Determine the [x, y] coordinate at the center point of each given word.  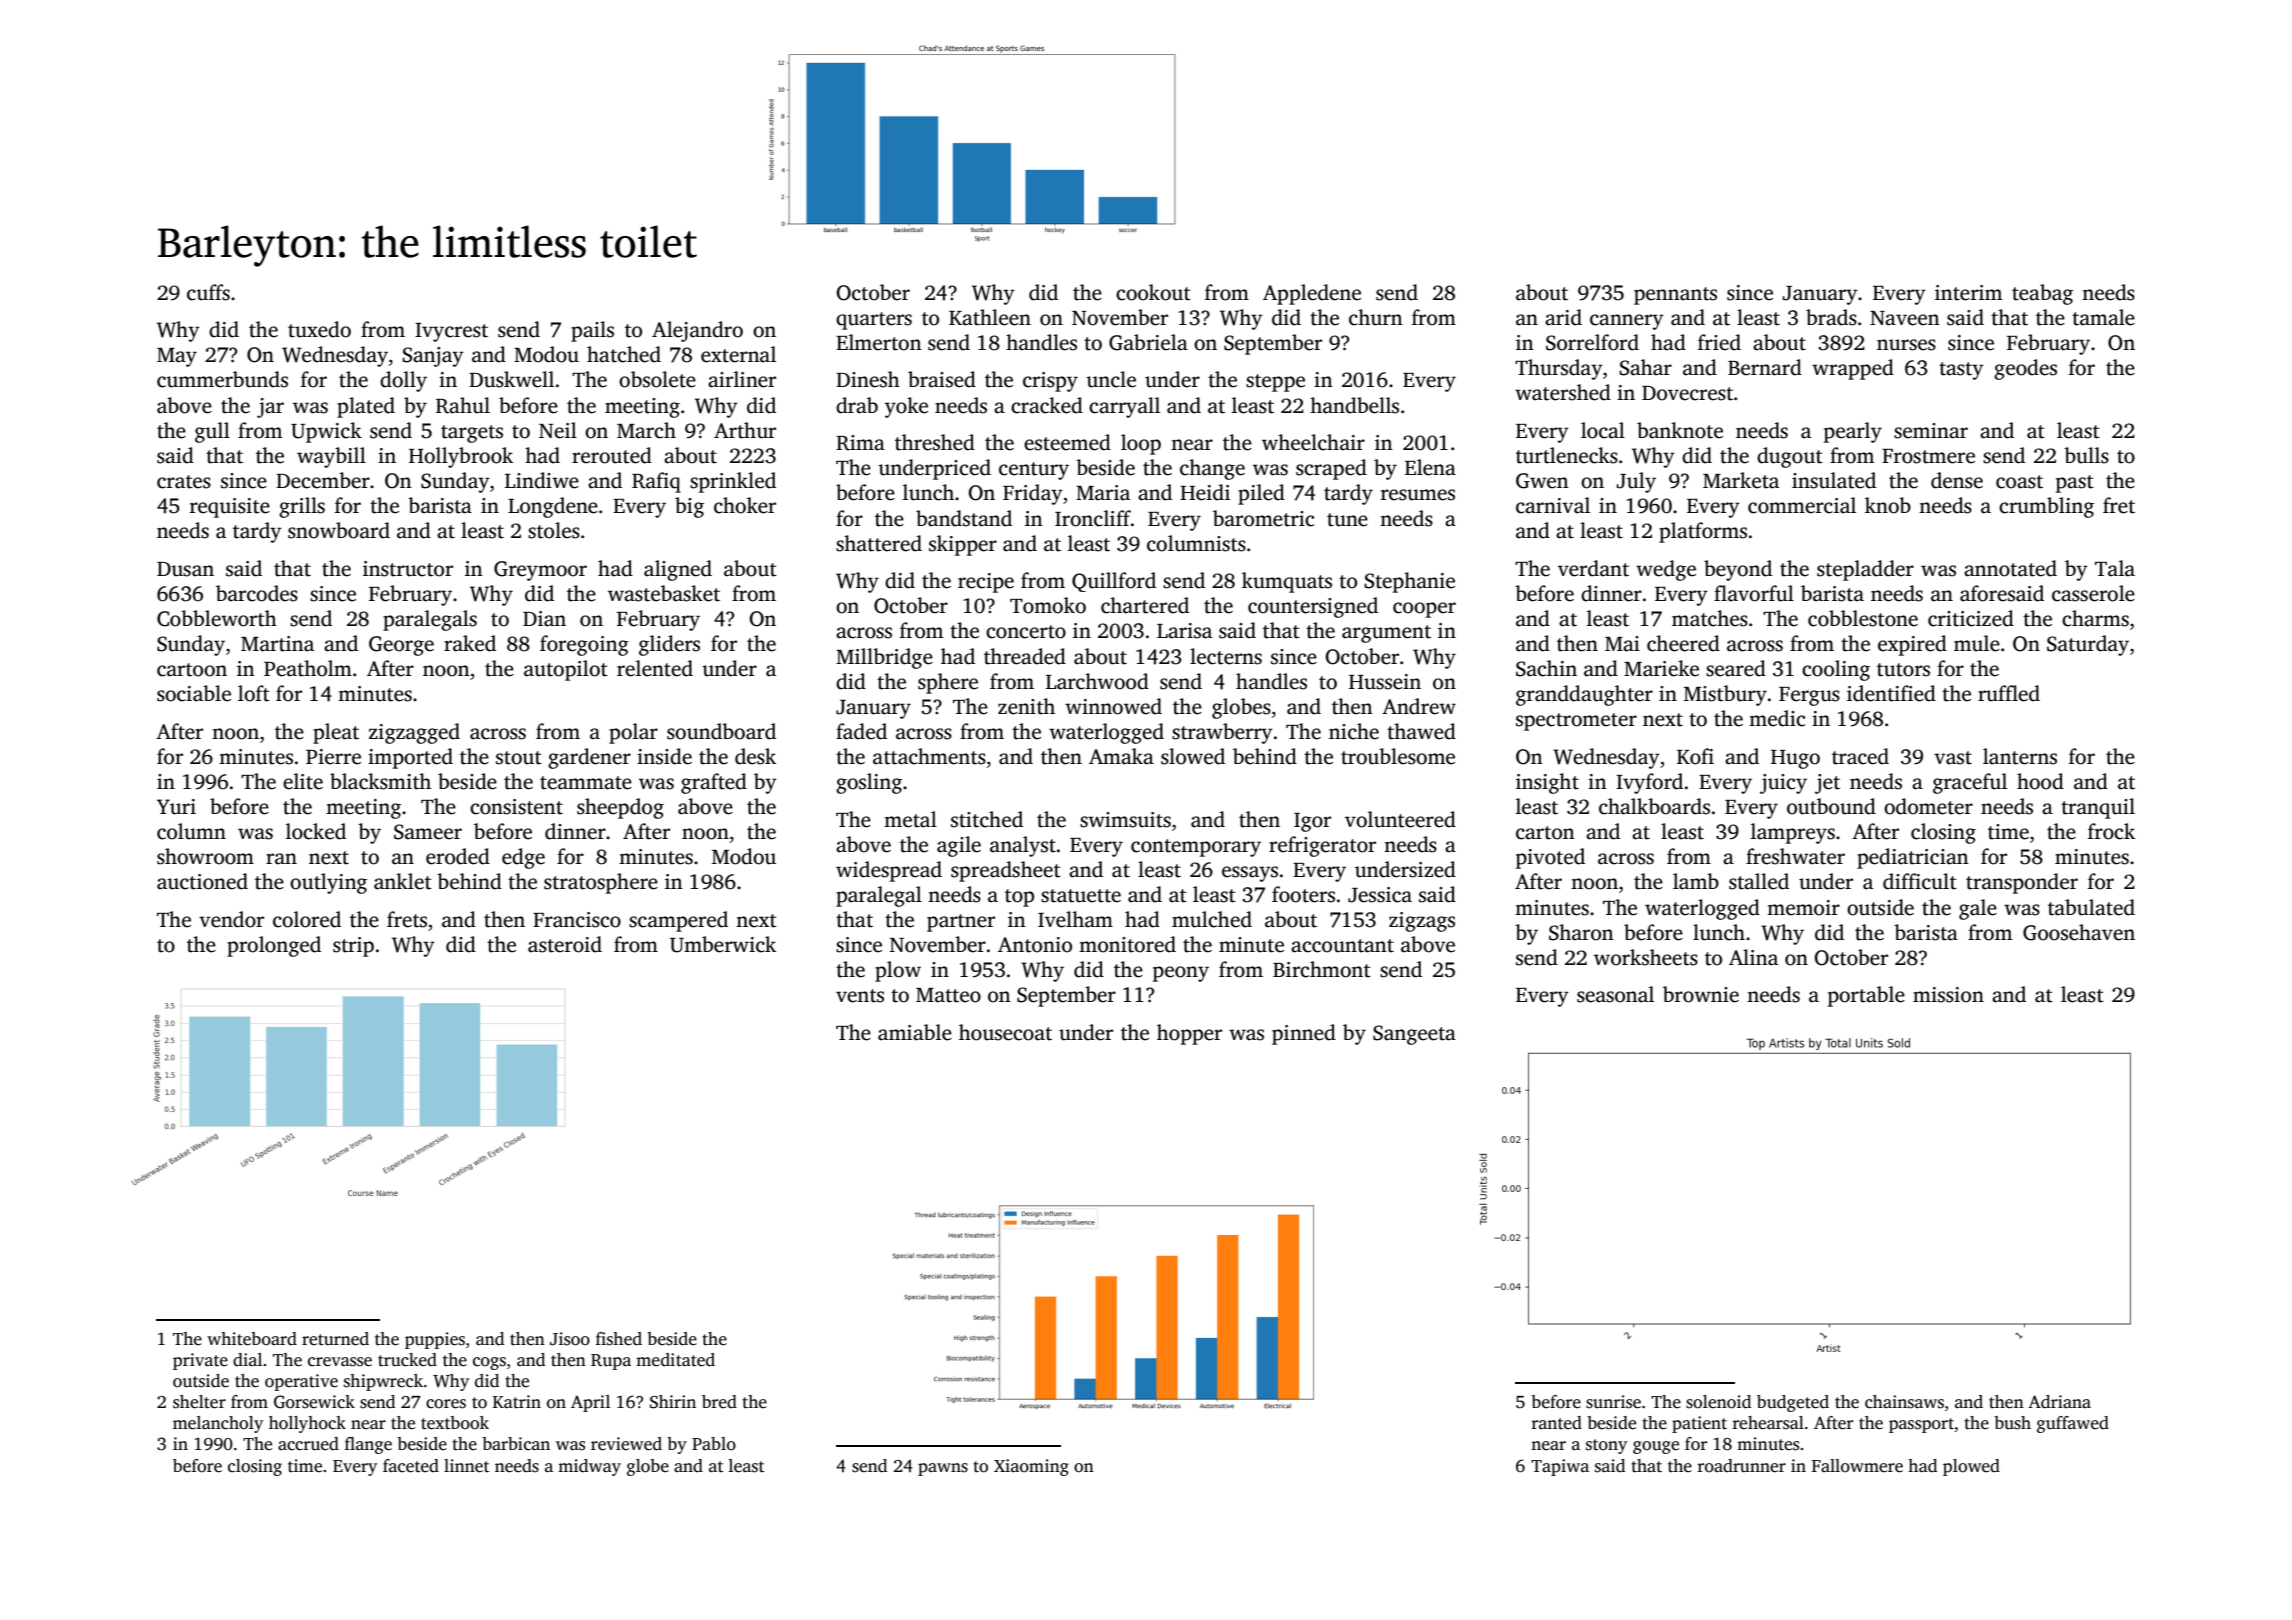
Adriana [2059, 1402]
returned [335, 1339]
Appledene [1312, 294]
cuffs [208, 292]
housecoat [1005, 1032]
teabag [2042, 294]
